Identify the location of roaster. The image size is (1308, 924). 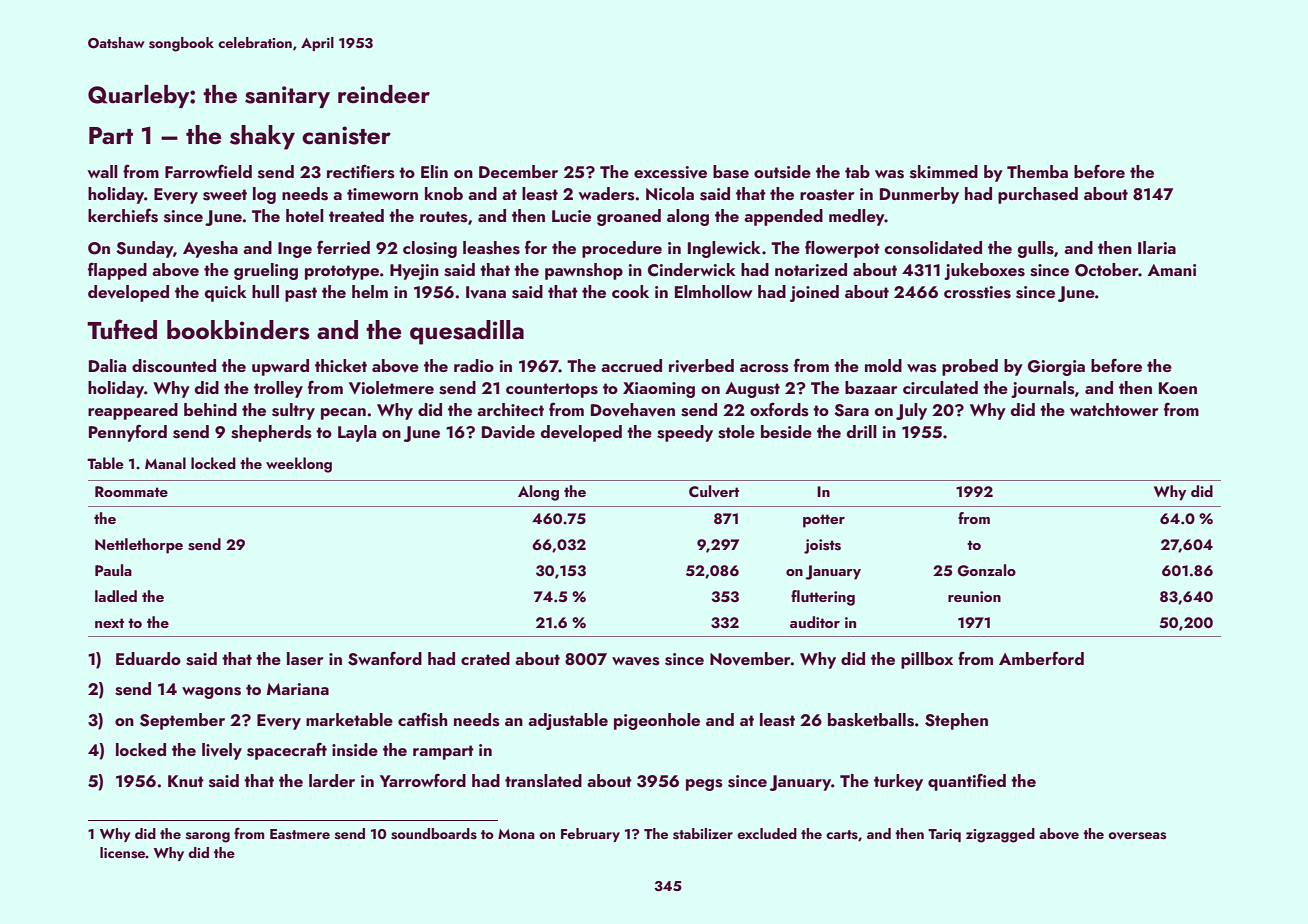
(827, 195).
